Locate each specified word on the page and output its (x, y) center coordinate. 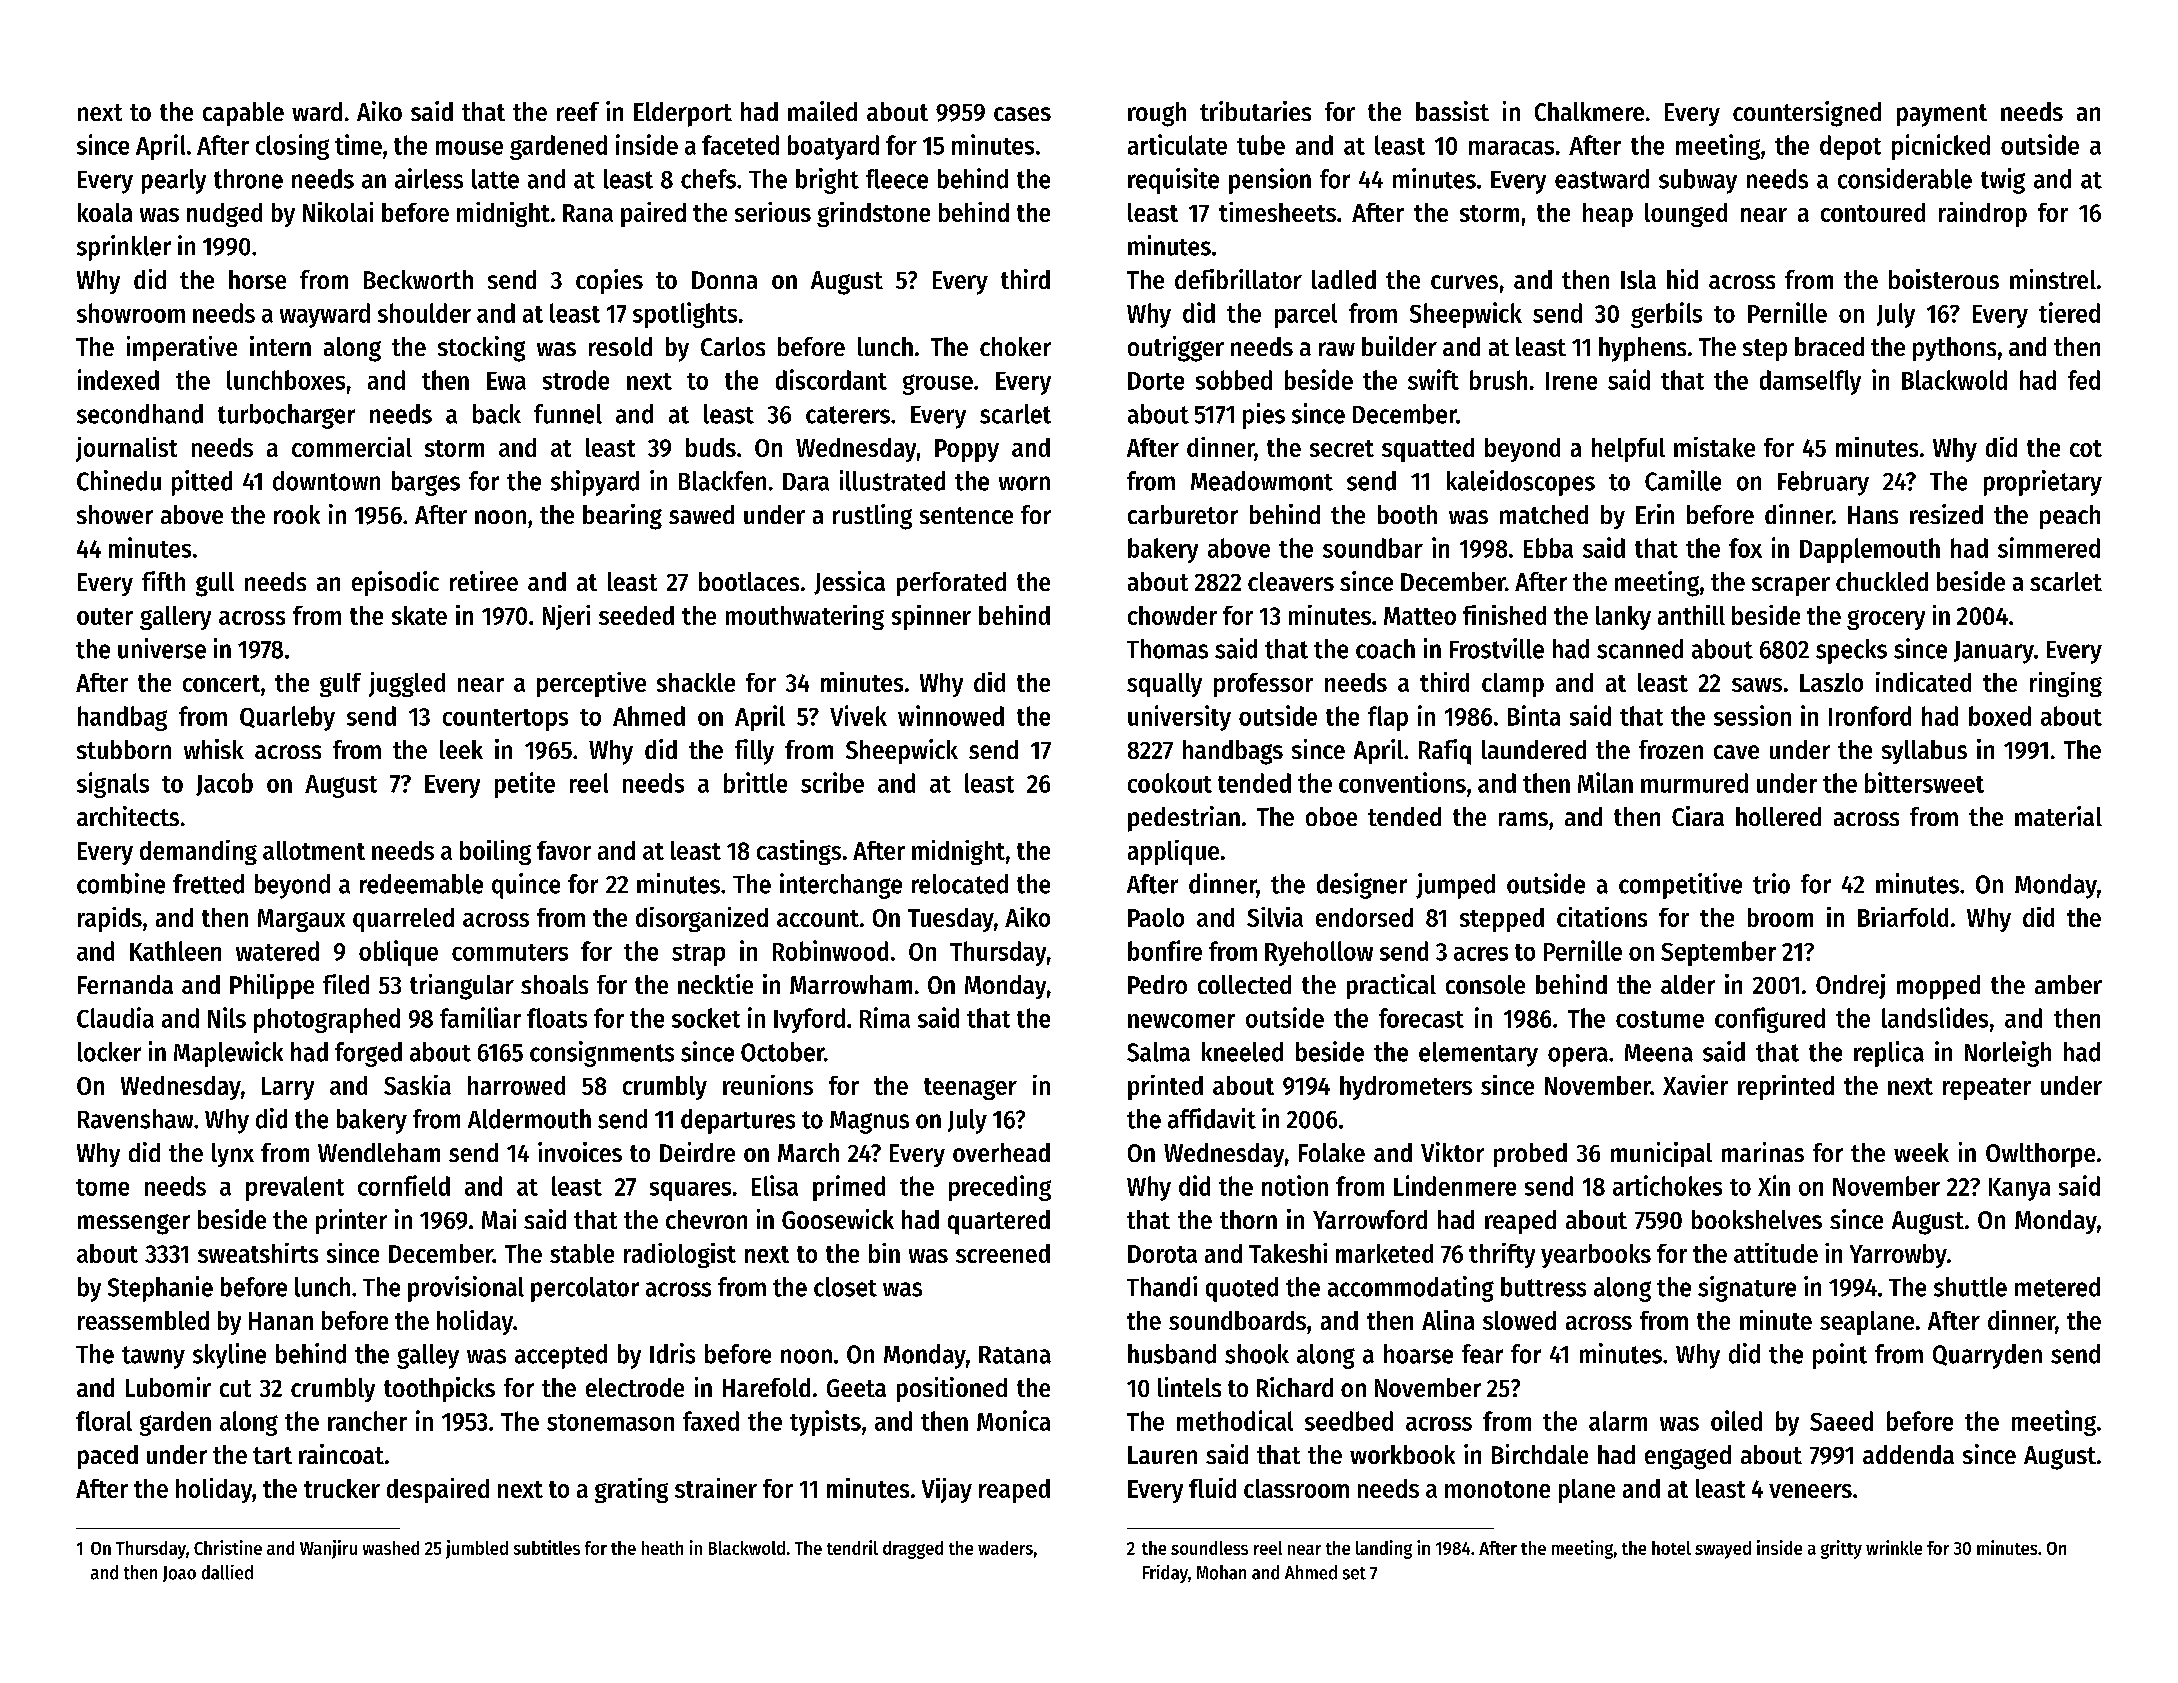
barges (426, 483)
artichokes (1667, 1185)
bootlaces (749, 581)
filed (346, 984)
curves (1464, 282)
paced (108, 1457)
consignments (602, 1054)
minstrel (2053, 279)
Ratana (1015, 1355)
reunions (768, 1085)
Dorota (1162, 1254)
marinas (1763, 1152)
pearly (174, 181)
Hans (1873, 515)
